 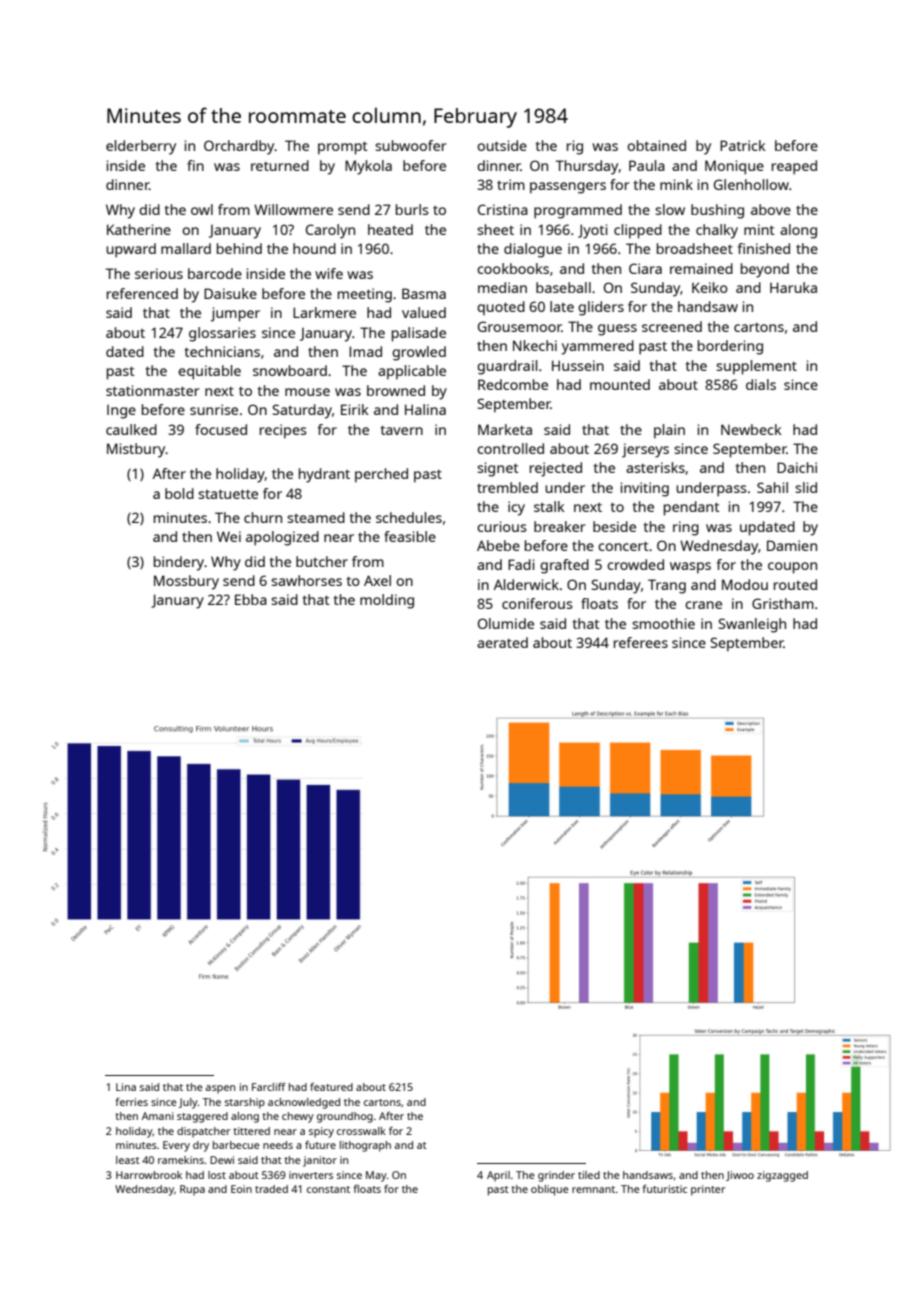 What do you see at coordinates (556, 1176) in the document?
I see `grinder` at bounding box center [556, 1176].
